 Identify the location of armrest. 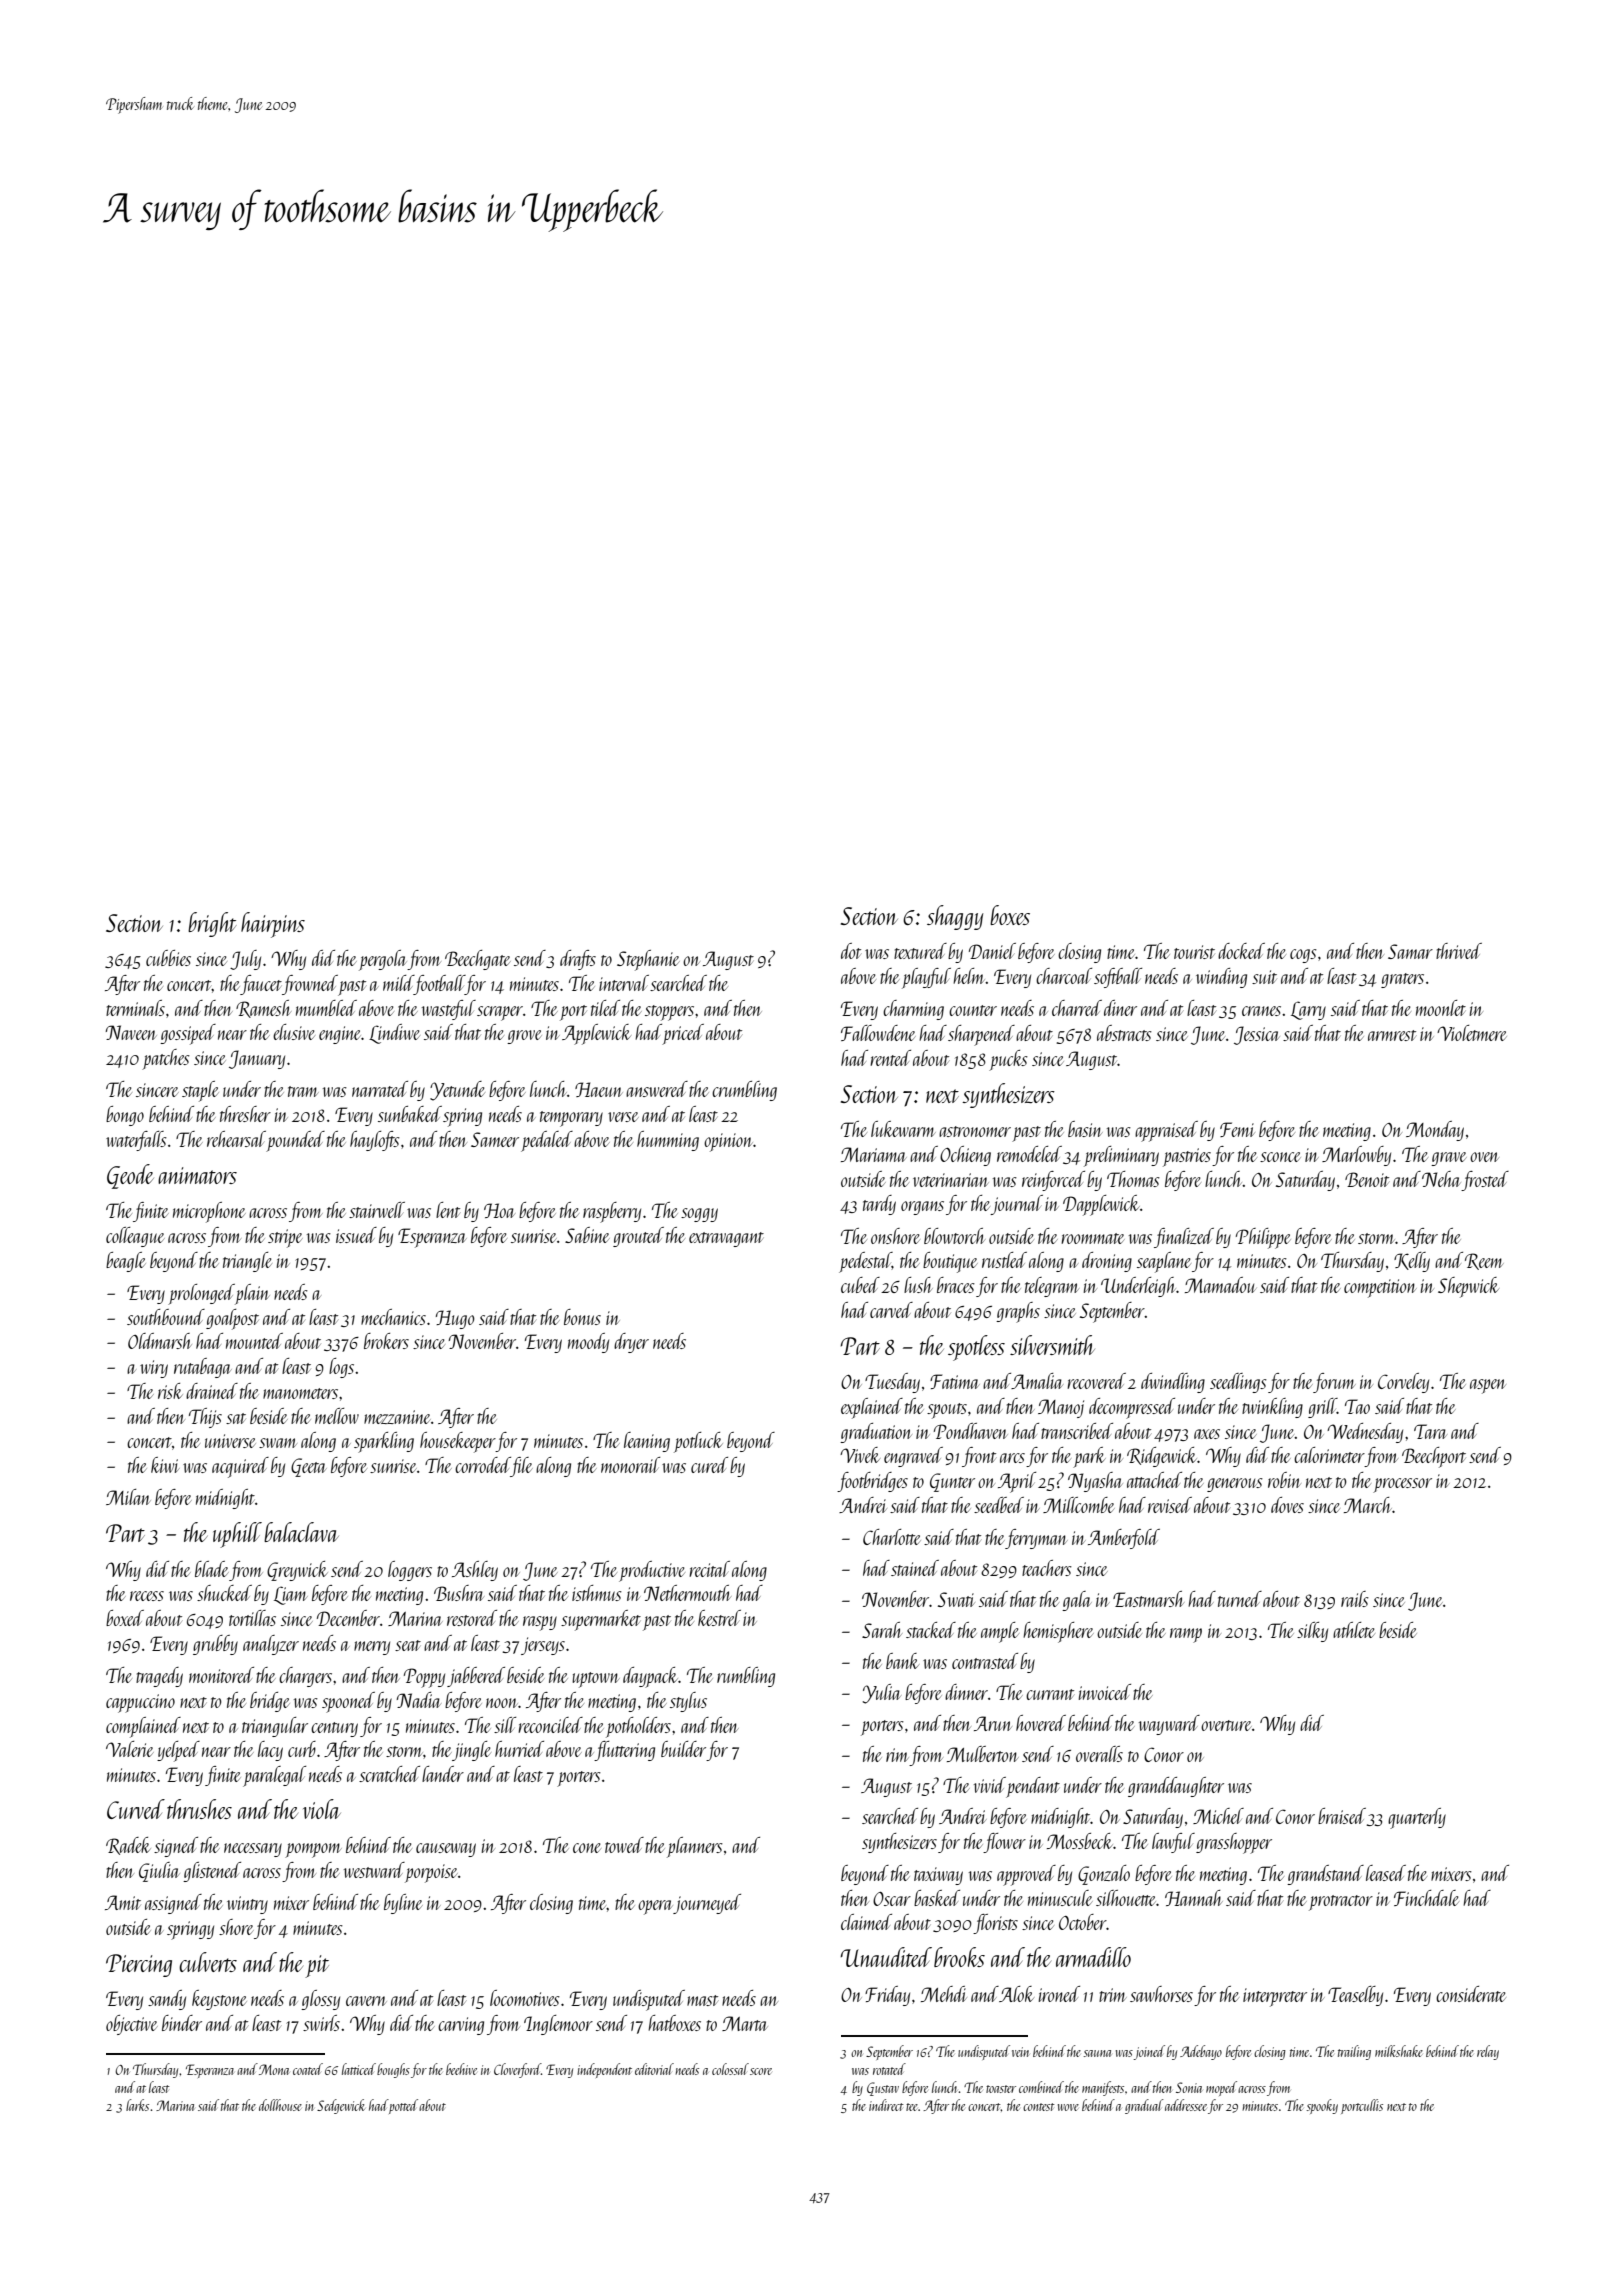
(1392, 1035).
